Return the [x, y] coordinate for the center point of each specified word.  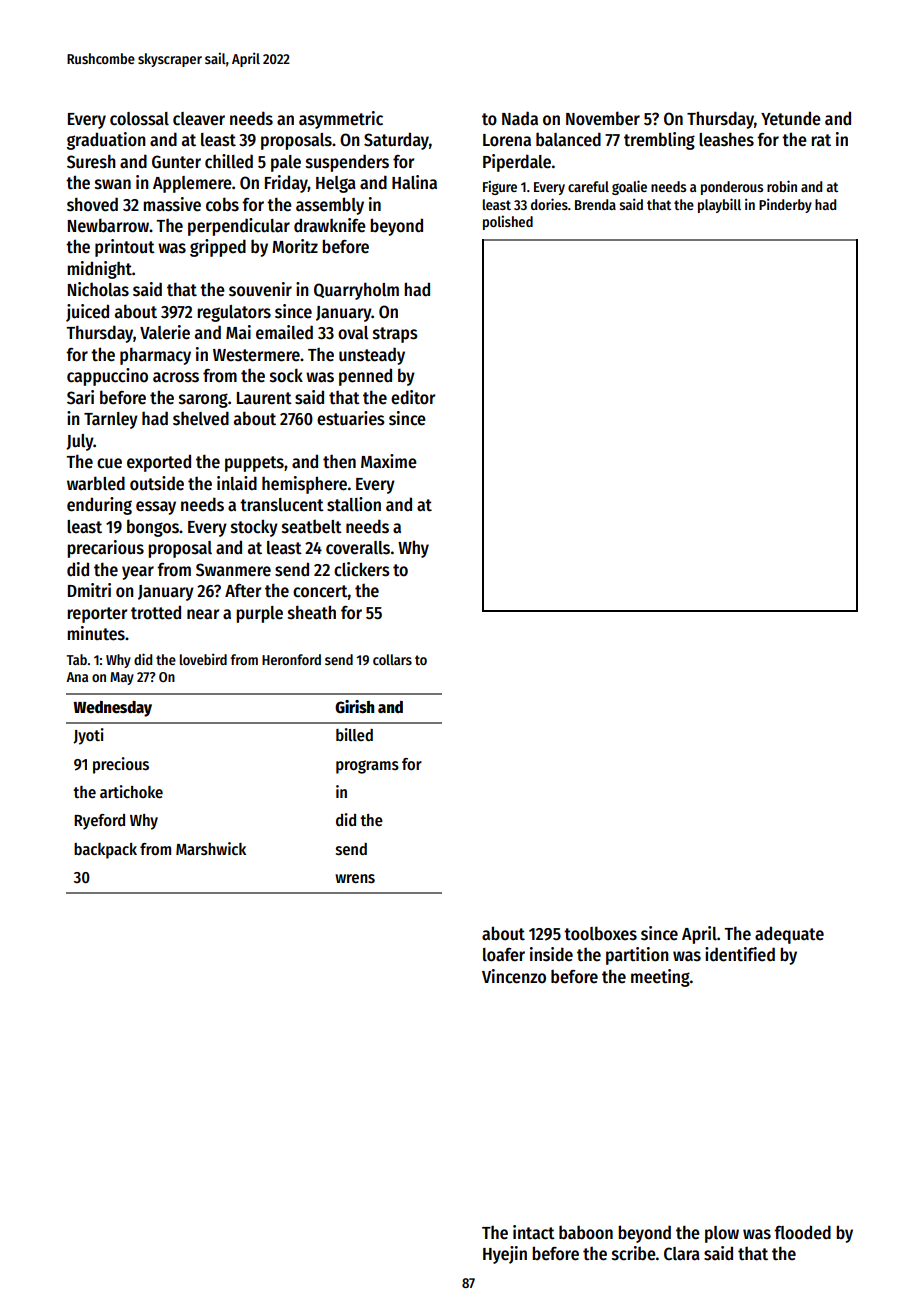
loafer [504, 955]
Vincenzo [514, 976]
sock [286, 375]
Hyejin [505, 1255]
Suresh [91, 161]
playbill [719, 205]
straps [395, 335]
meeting [660, 978]
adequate [789, 935]
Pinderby [785, 205]
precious [121, 765]
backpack [105, 851]
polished [508, 222]
